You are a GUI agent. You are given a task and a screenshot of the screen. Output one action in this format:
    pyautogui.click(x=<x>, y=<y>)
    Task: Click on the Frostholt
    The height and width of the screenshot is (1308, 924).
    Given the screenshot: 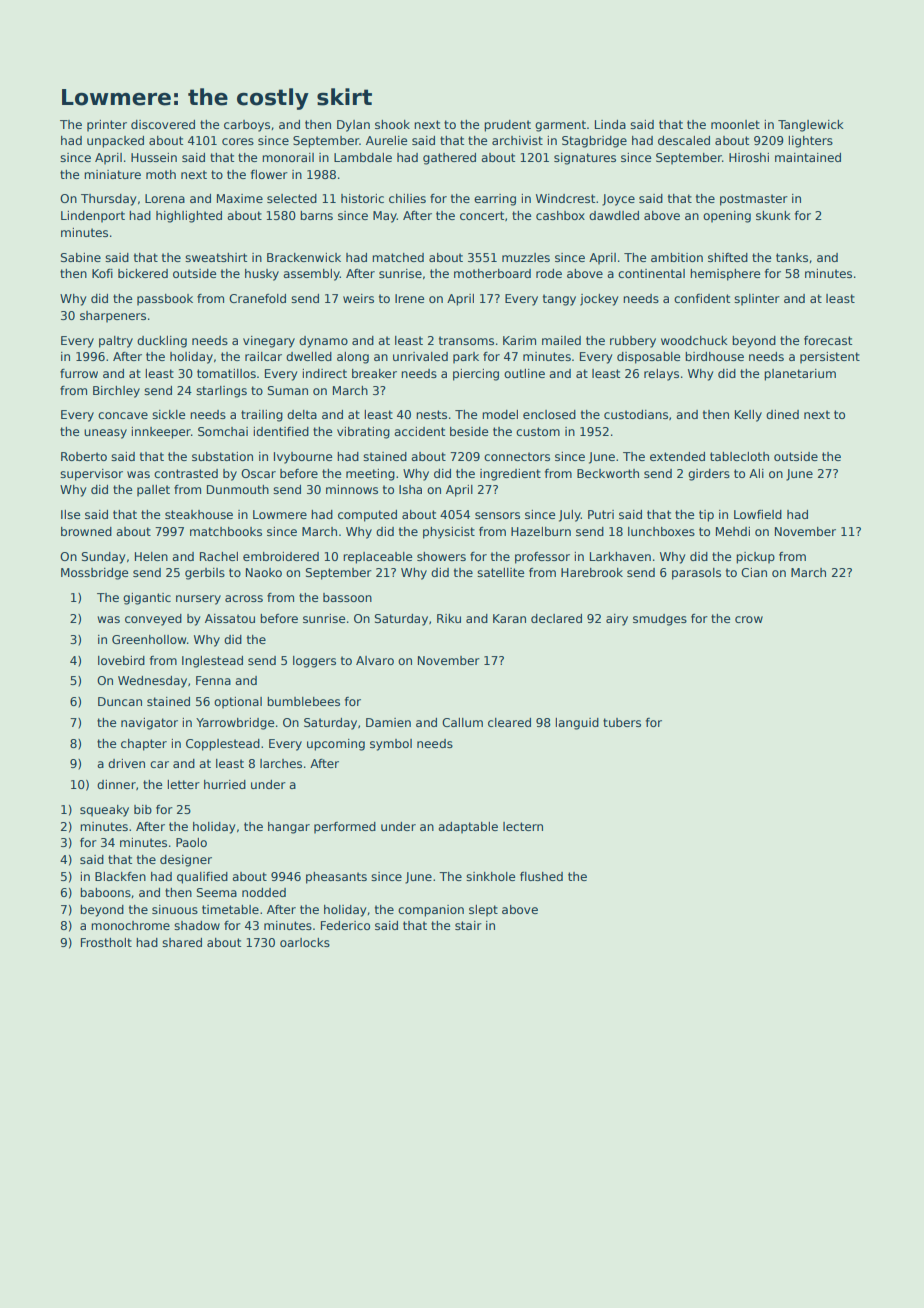 What is the action you would take?
    pyautogui.click(x=106, y=942)
